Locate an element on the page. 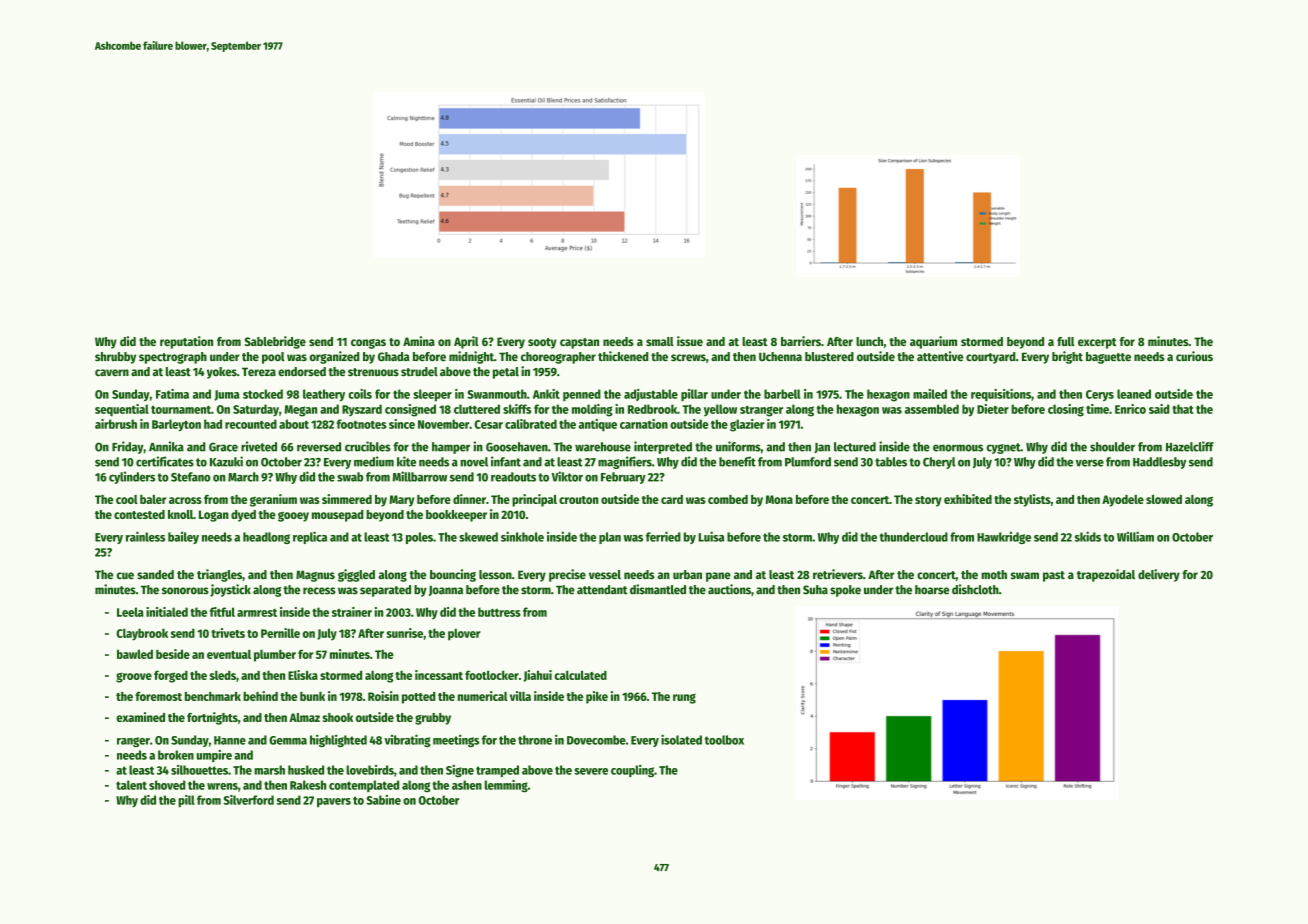 Image resolution: width=1308 pixels, height=924 pixels. pane is located at coordinates (718, 577).
